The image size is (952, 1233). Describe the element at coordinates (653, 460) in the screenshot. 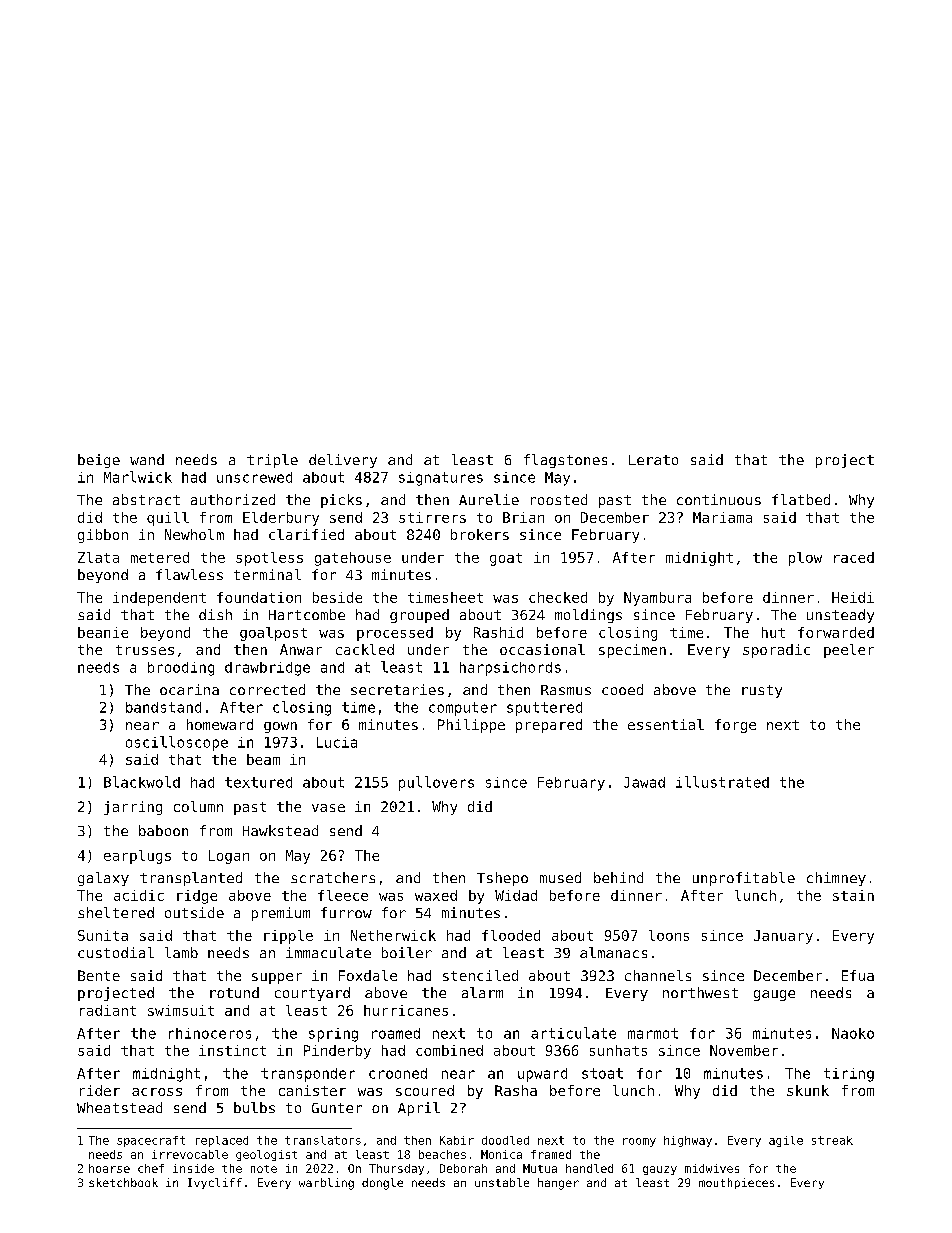

I see `Lerato` at that location.
